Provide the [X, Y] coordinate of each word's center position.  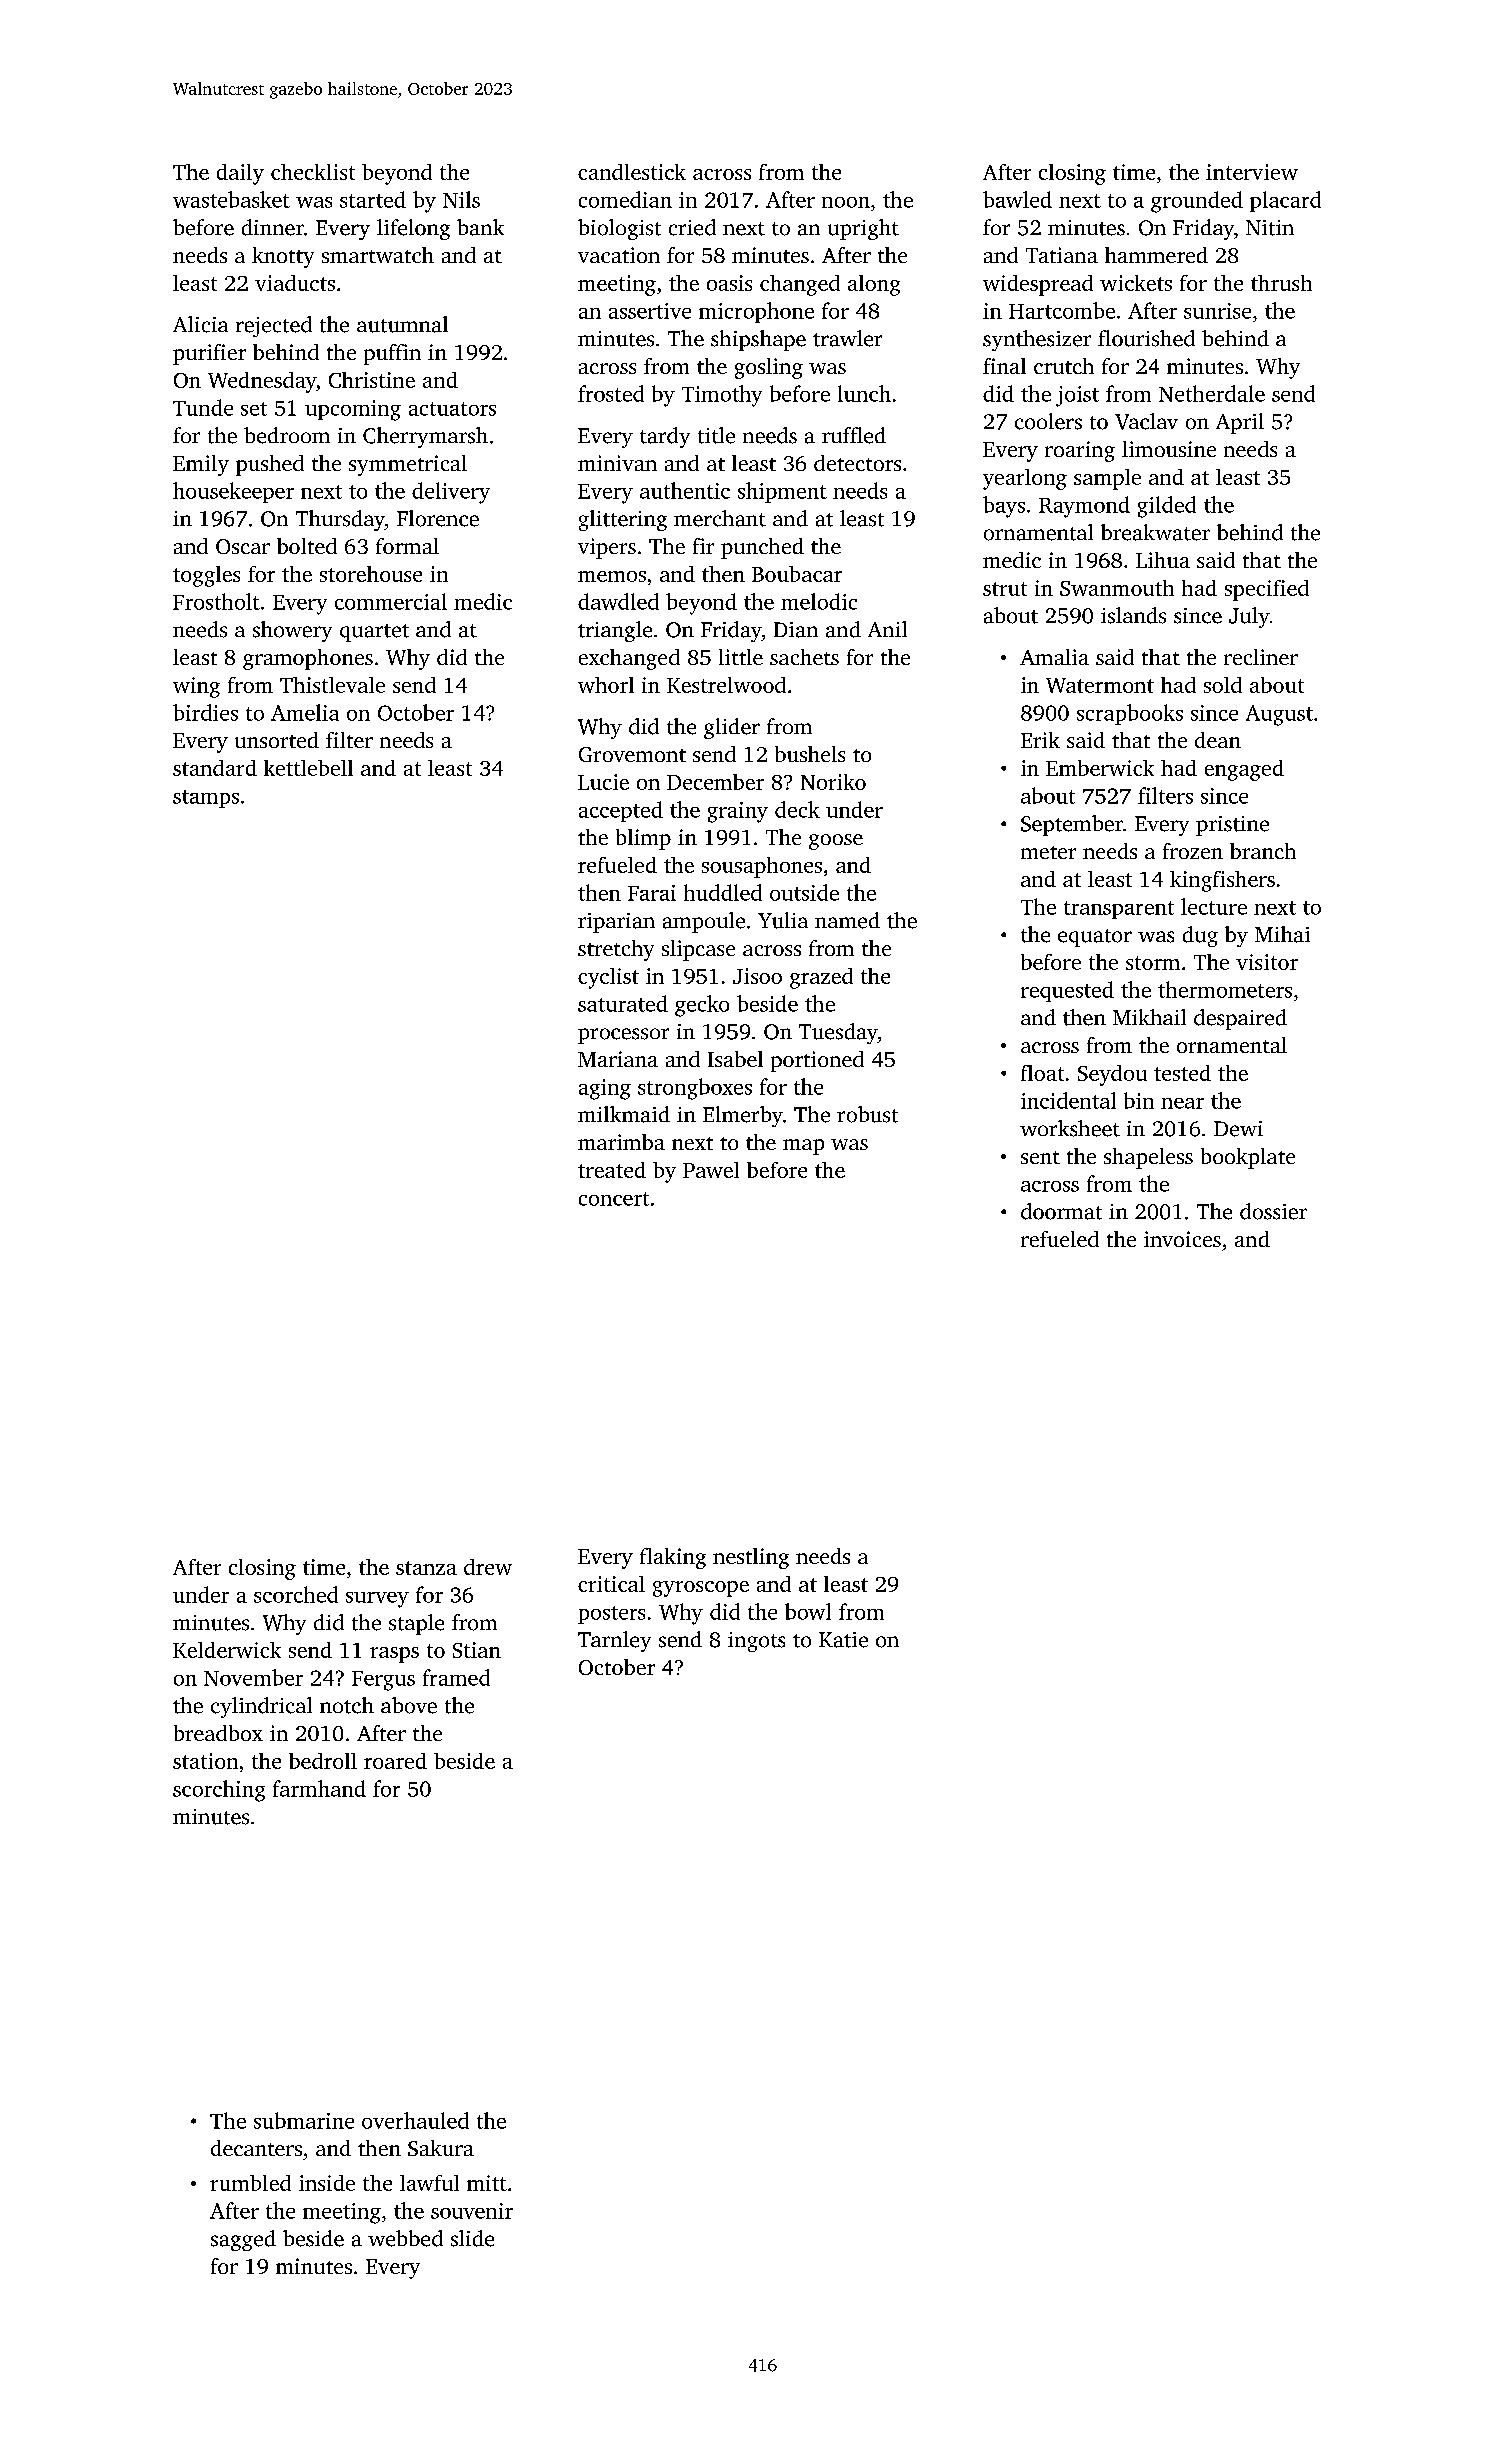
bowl [808, 1611]
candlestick [632, 172]
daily [240, 174]
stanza [426, 1568]
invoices [1182, 1239]
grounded [1197, 202]
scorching [219, 1791]
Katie [843, 1640]
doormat [1061, 1211]
